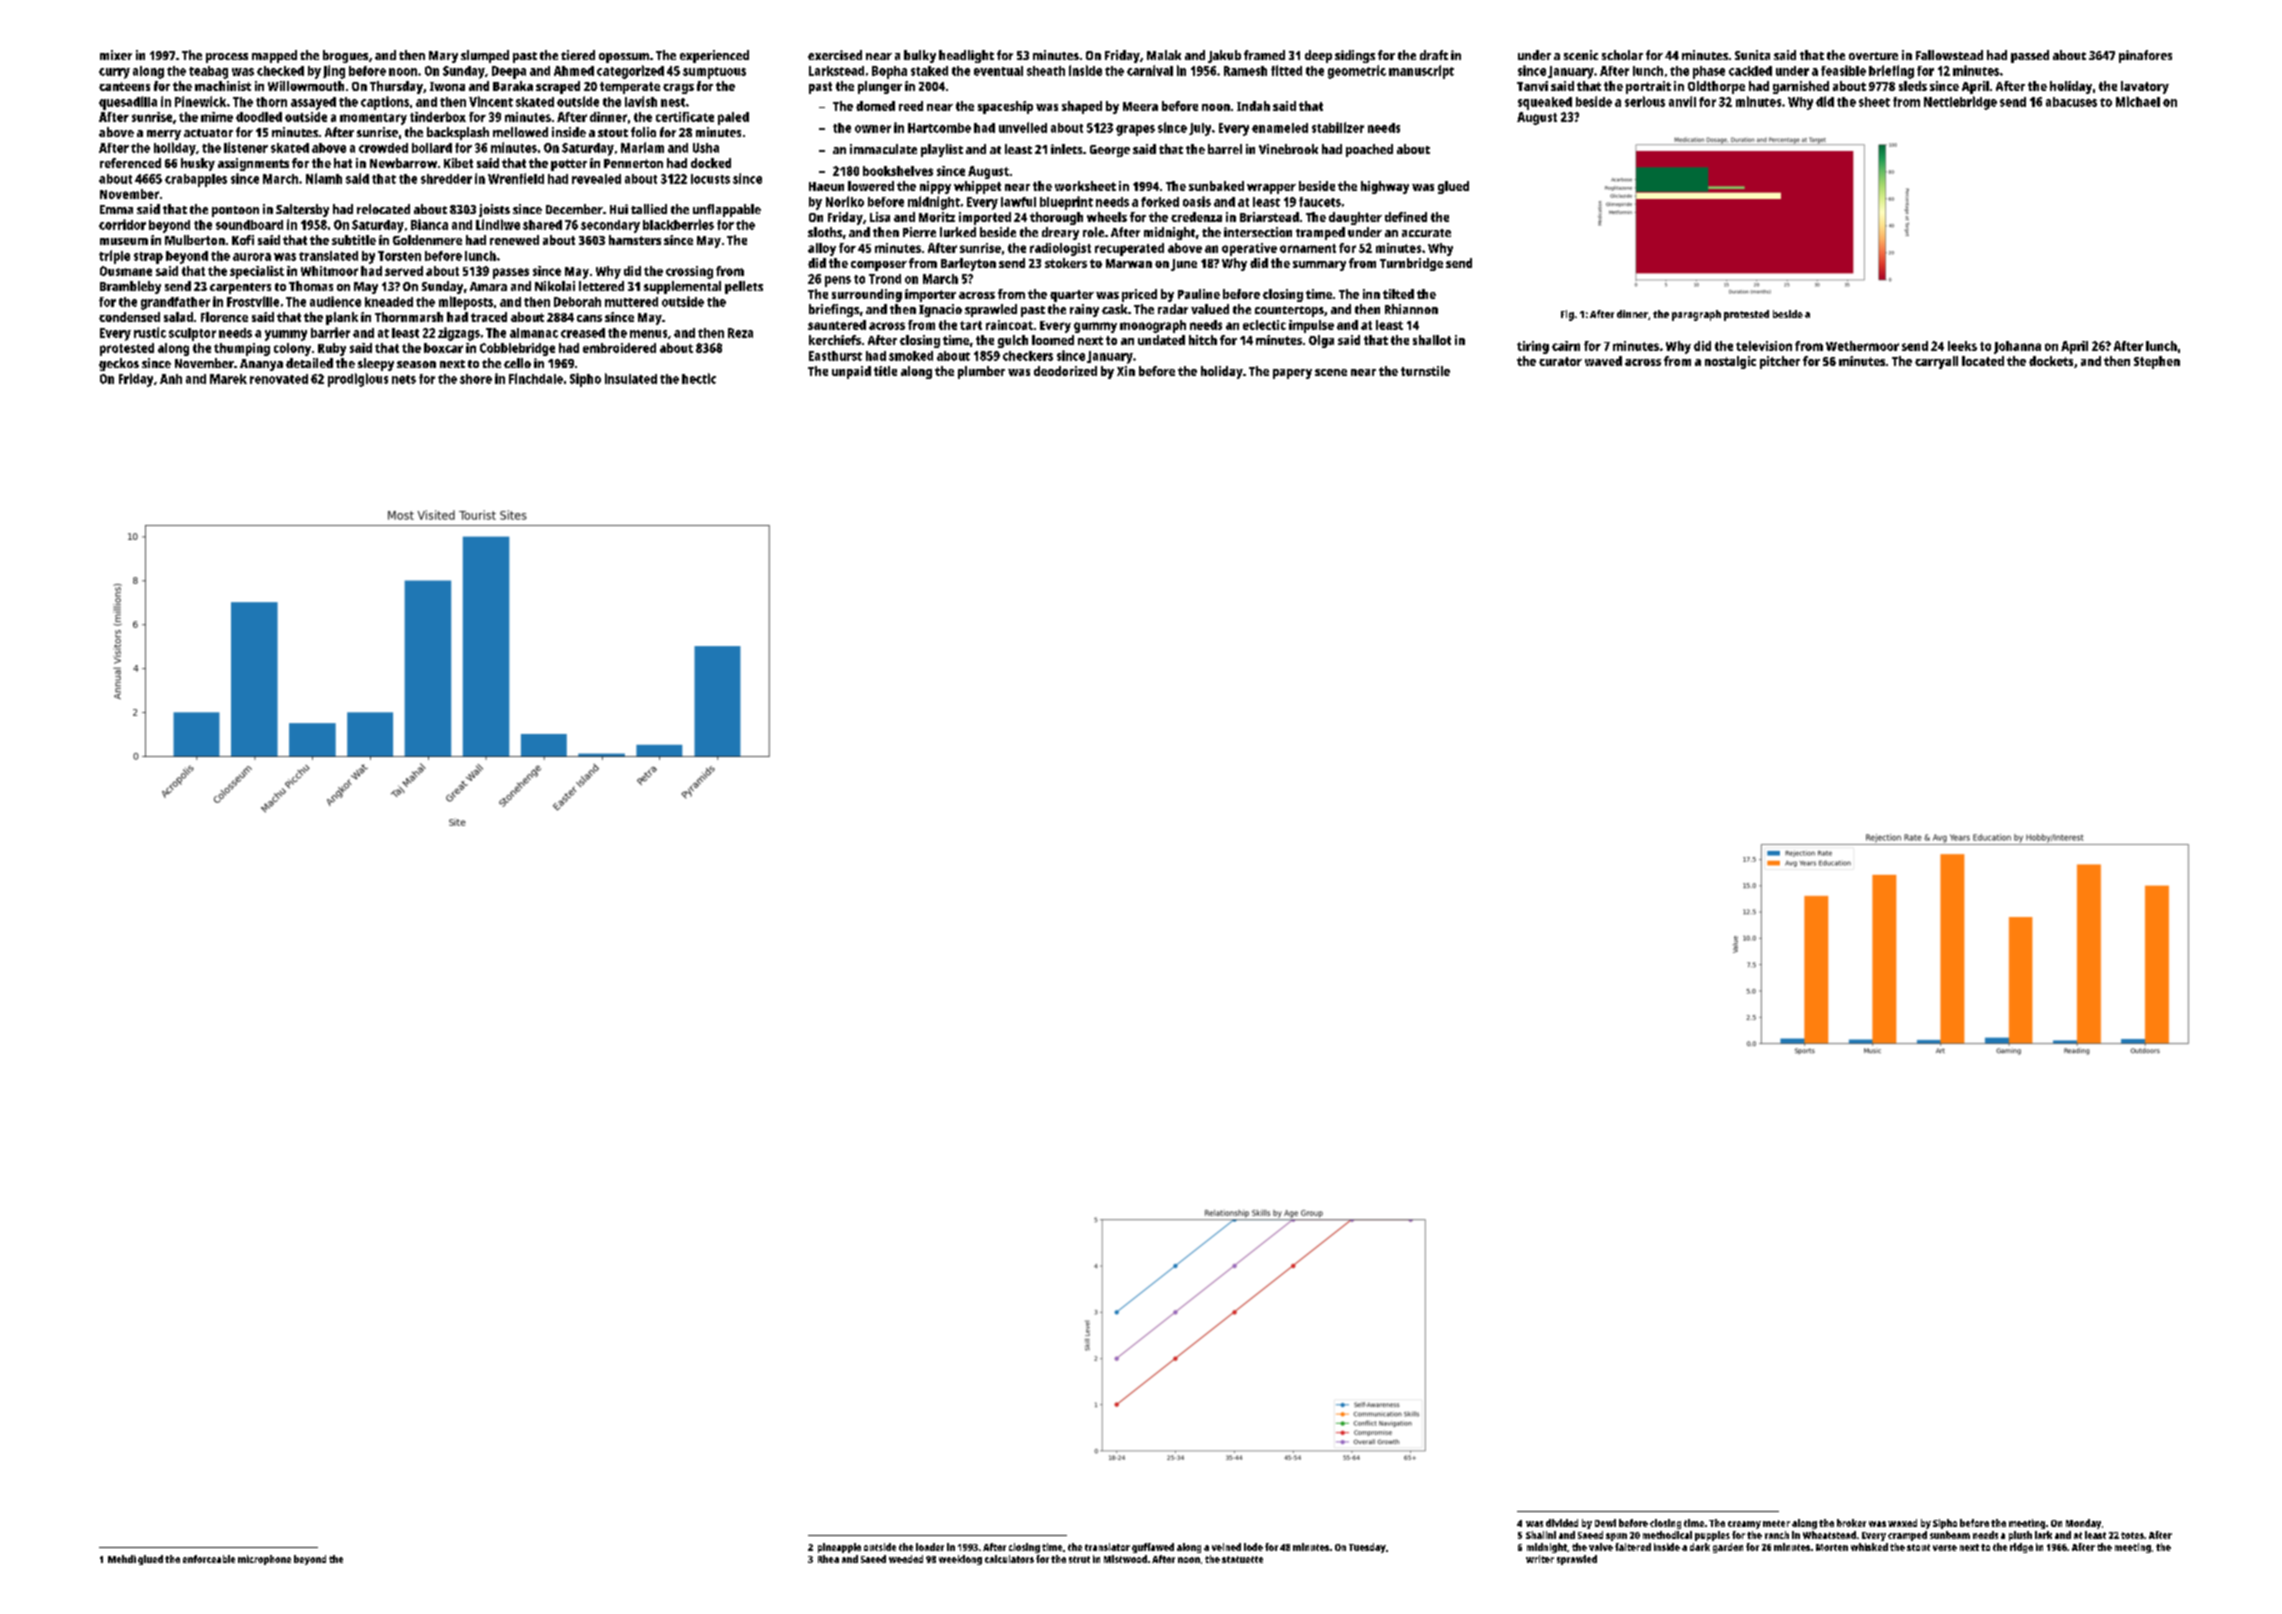  Describe the element at coordinates (1936, 362) in the screenshot. I see `carryall` at that location.
